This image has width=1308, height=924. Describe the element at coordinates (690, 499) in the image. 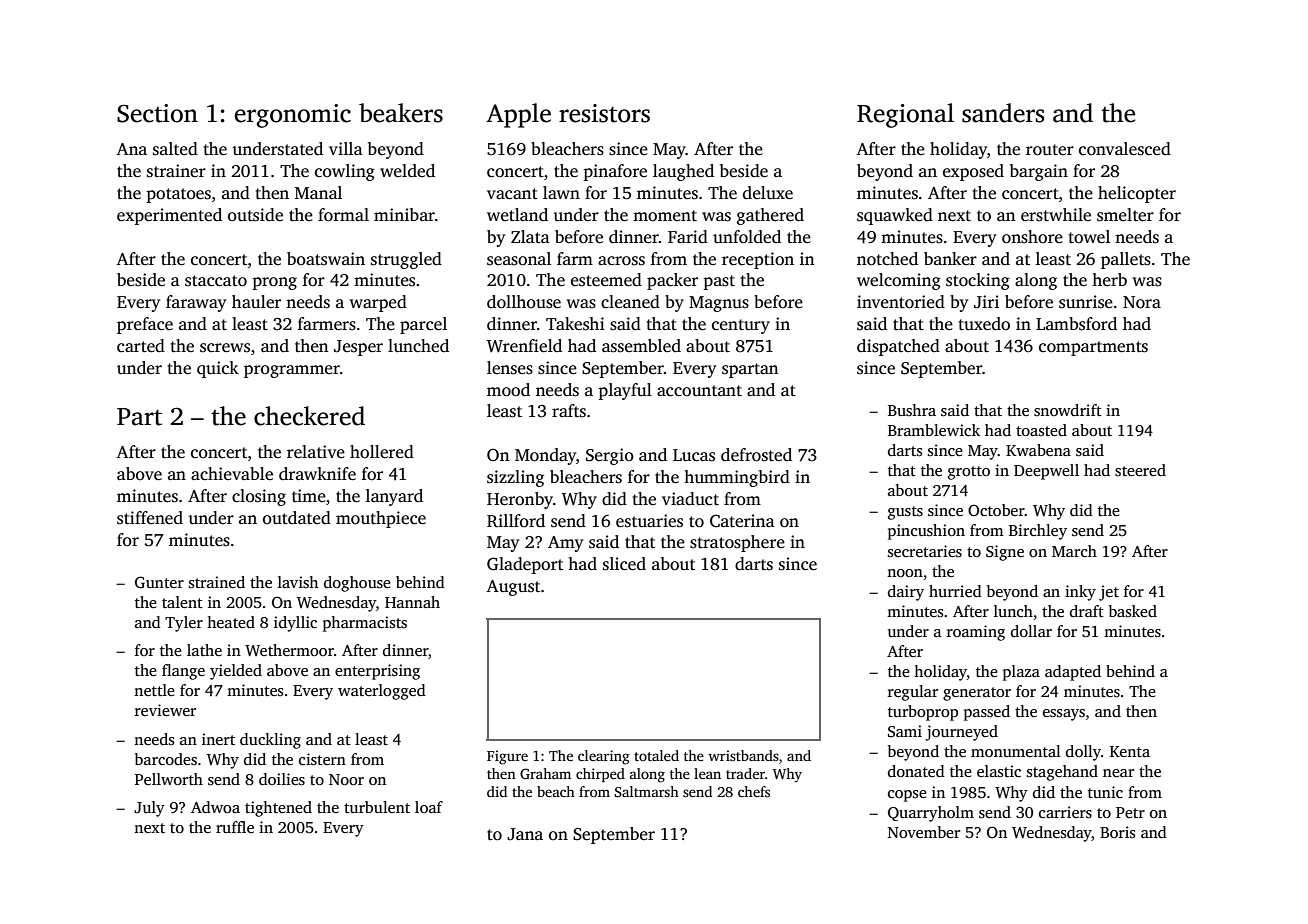

I see `viaduct` at that location.
